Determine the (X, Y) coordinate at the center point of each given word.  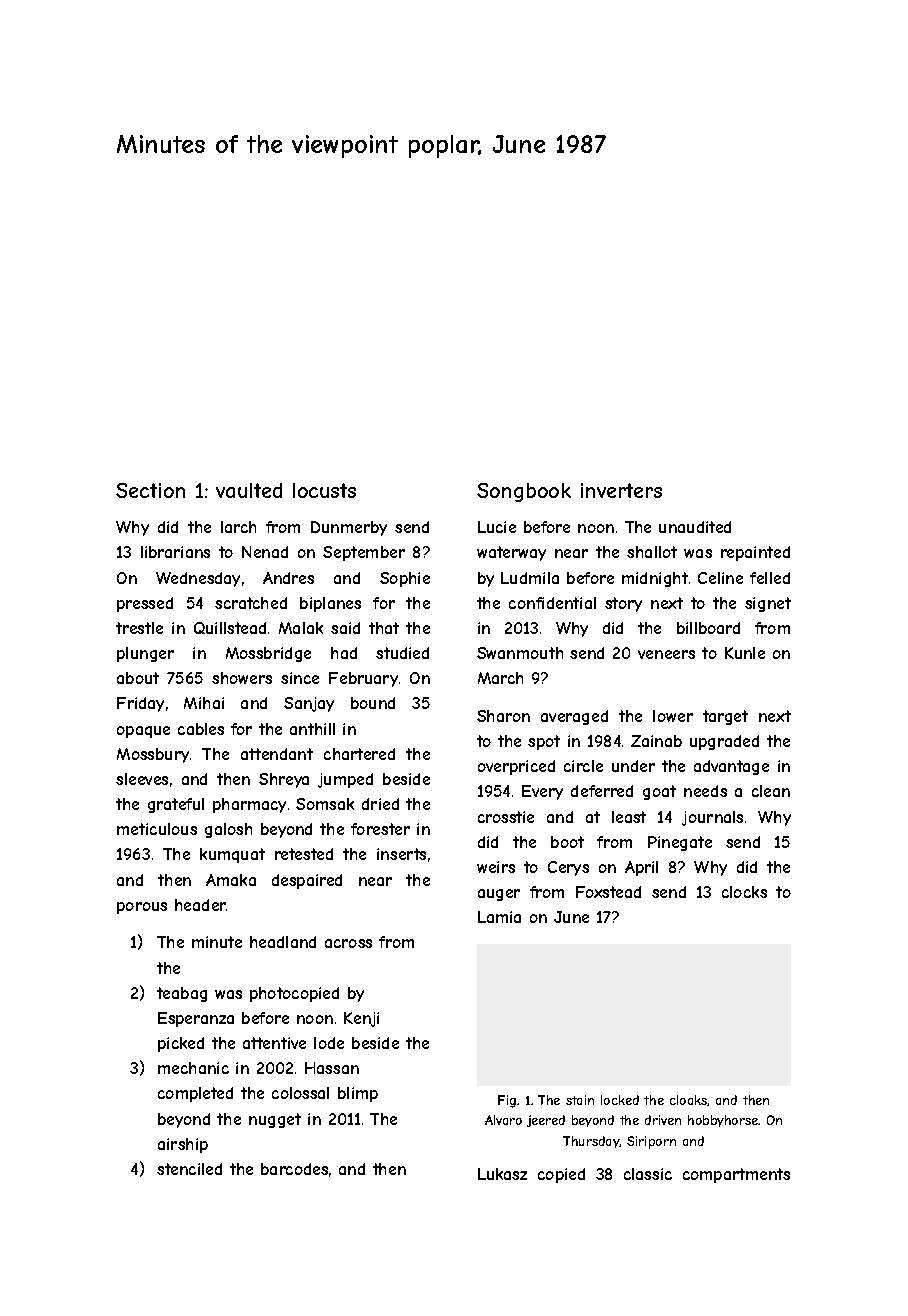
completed (195, 1094)
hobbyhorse (723, 1121)
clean (771, 791)
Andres (288, 578)
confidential (552, 603)
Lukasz (502, 1174)
